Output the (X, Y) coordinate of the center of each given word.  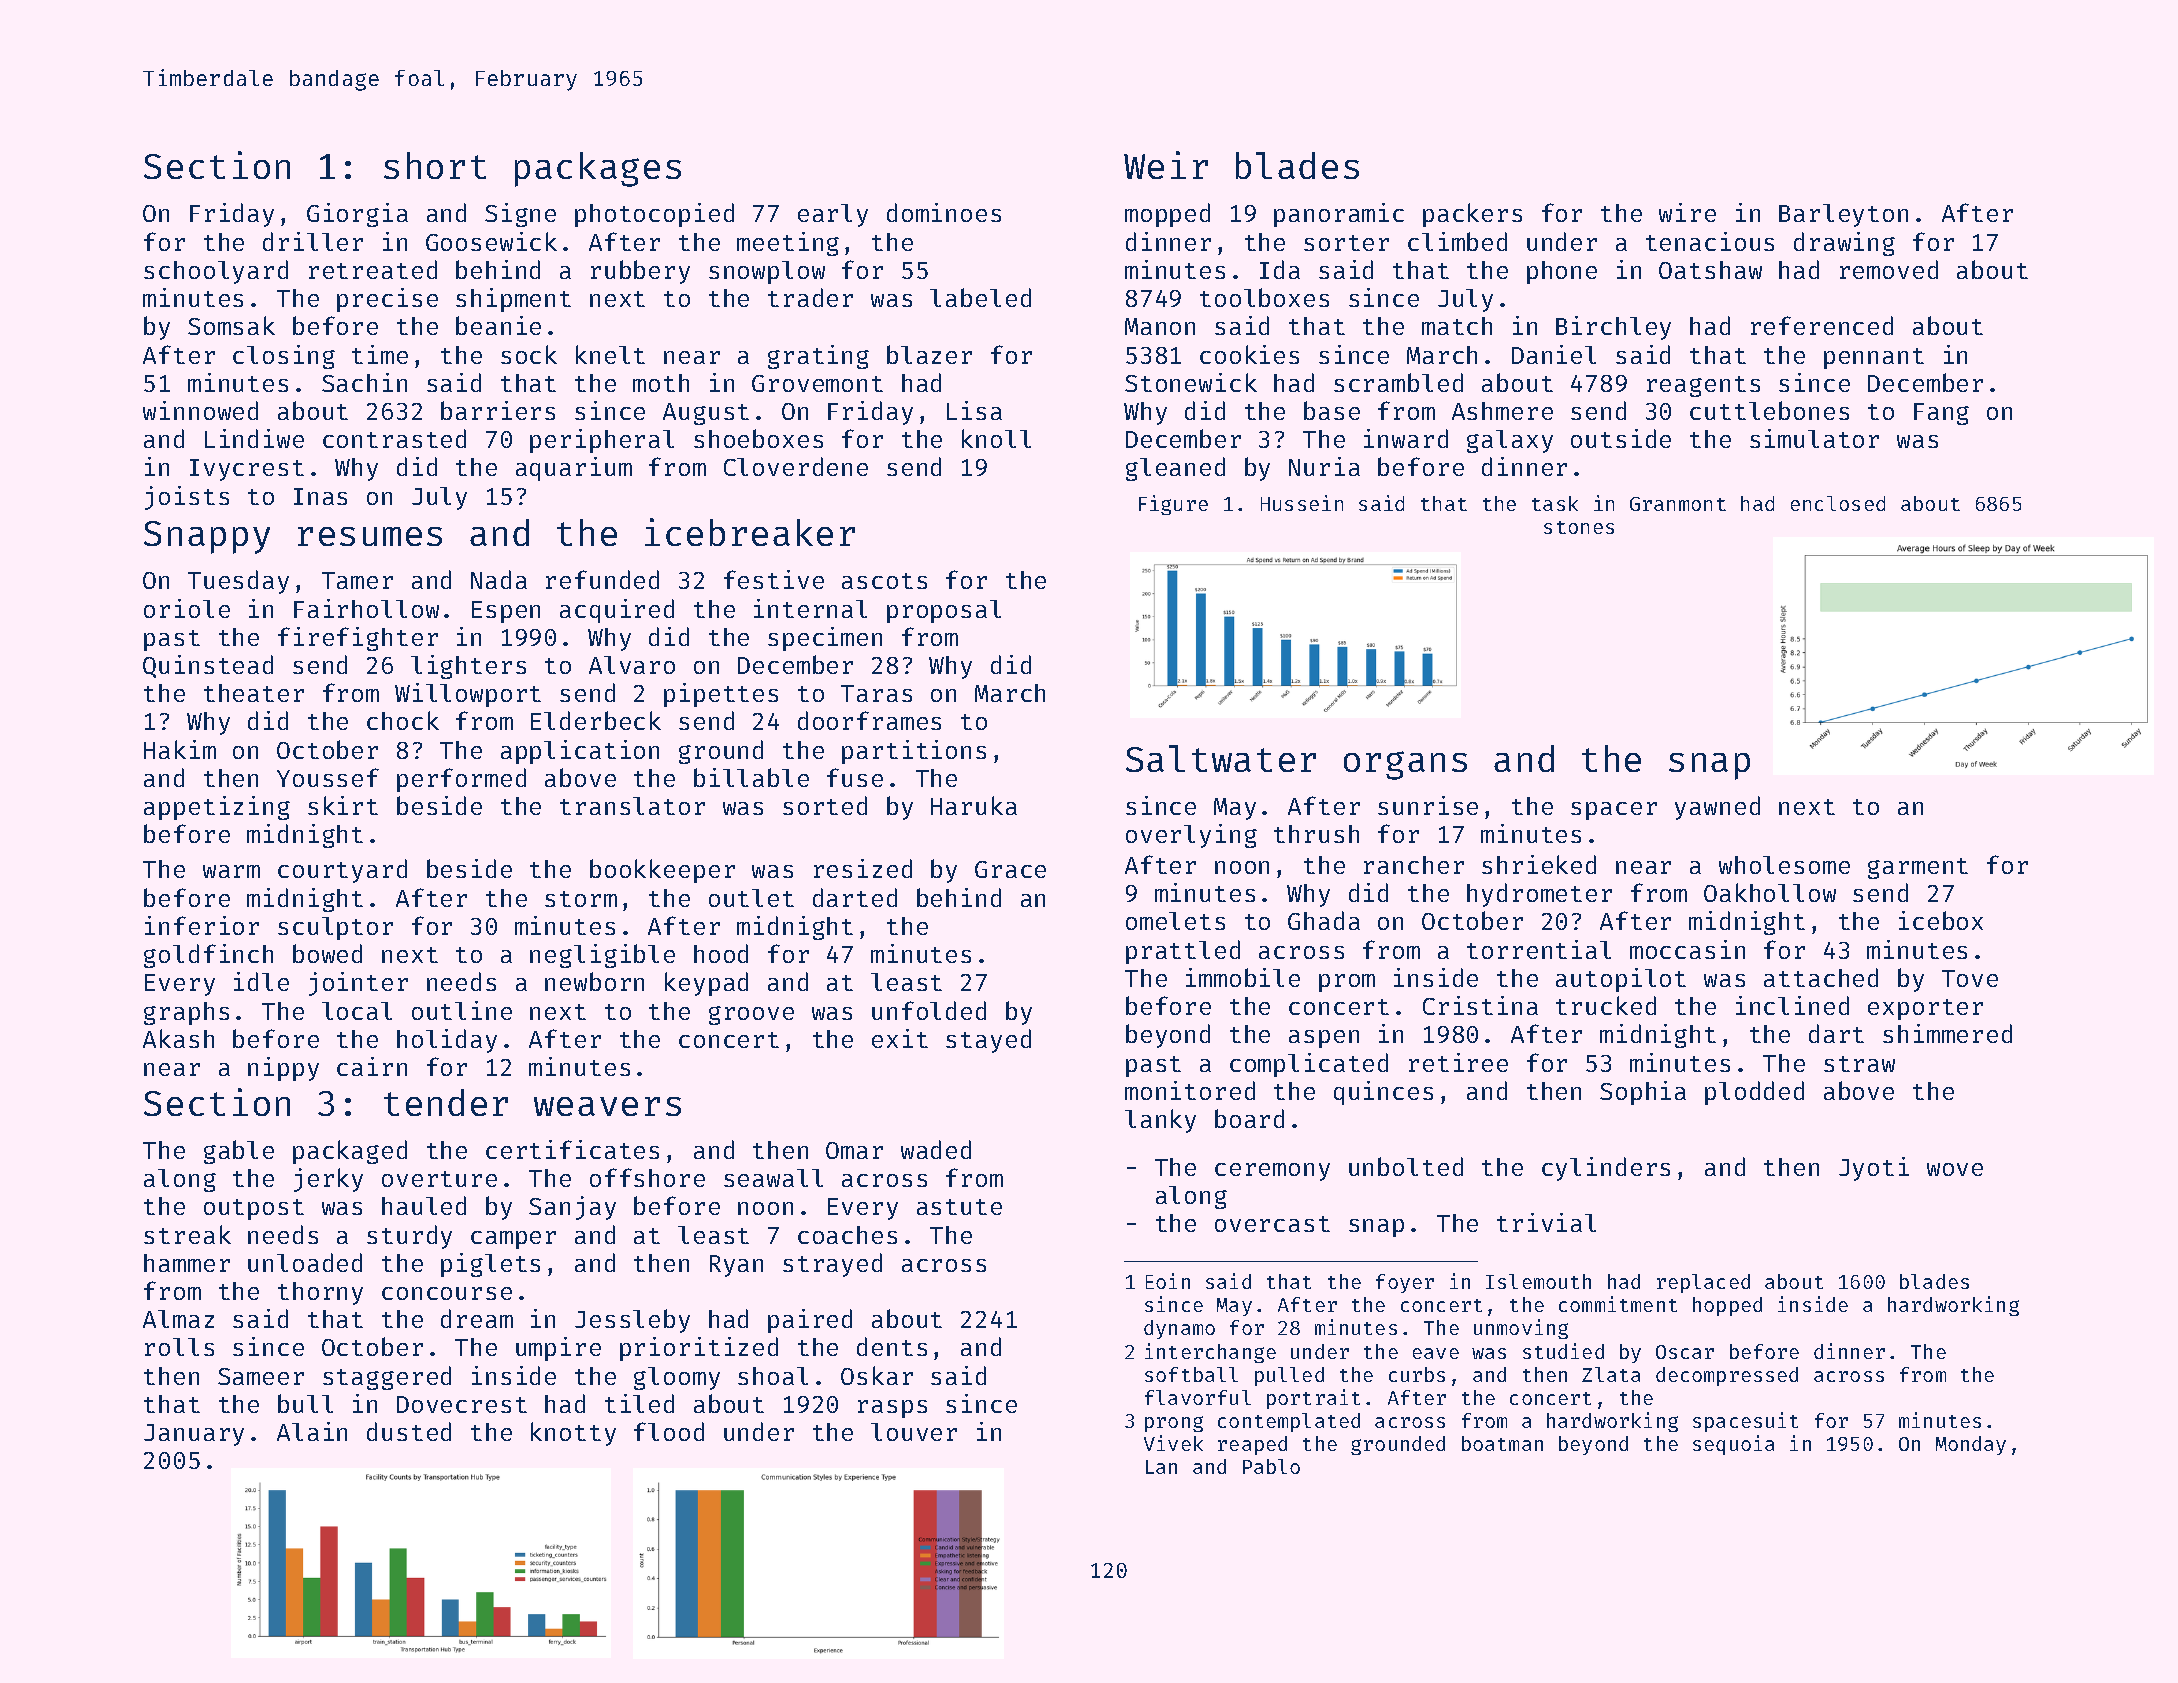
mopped (1167, 215)
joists (187, 498)
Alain (312, 1431)
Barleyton (1843, 215)
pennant (1874, 358)
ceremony (1272, 1172)
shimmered (1947, 1033)
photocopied (654, 215)
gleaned (1175, 469)
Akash (178, 1038)
